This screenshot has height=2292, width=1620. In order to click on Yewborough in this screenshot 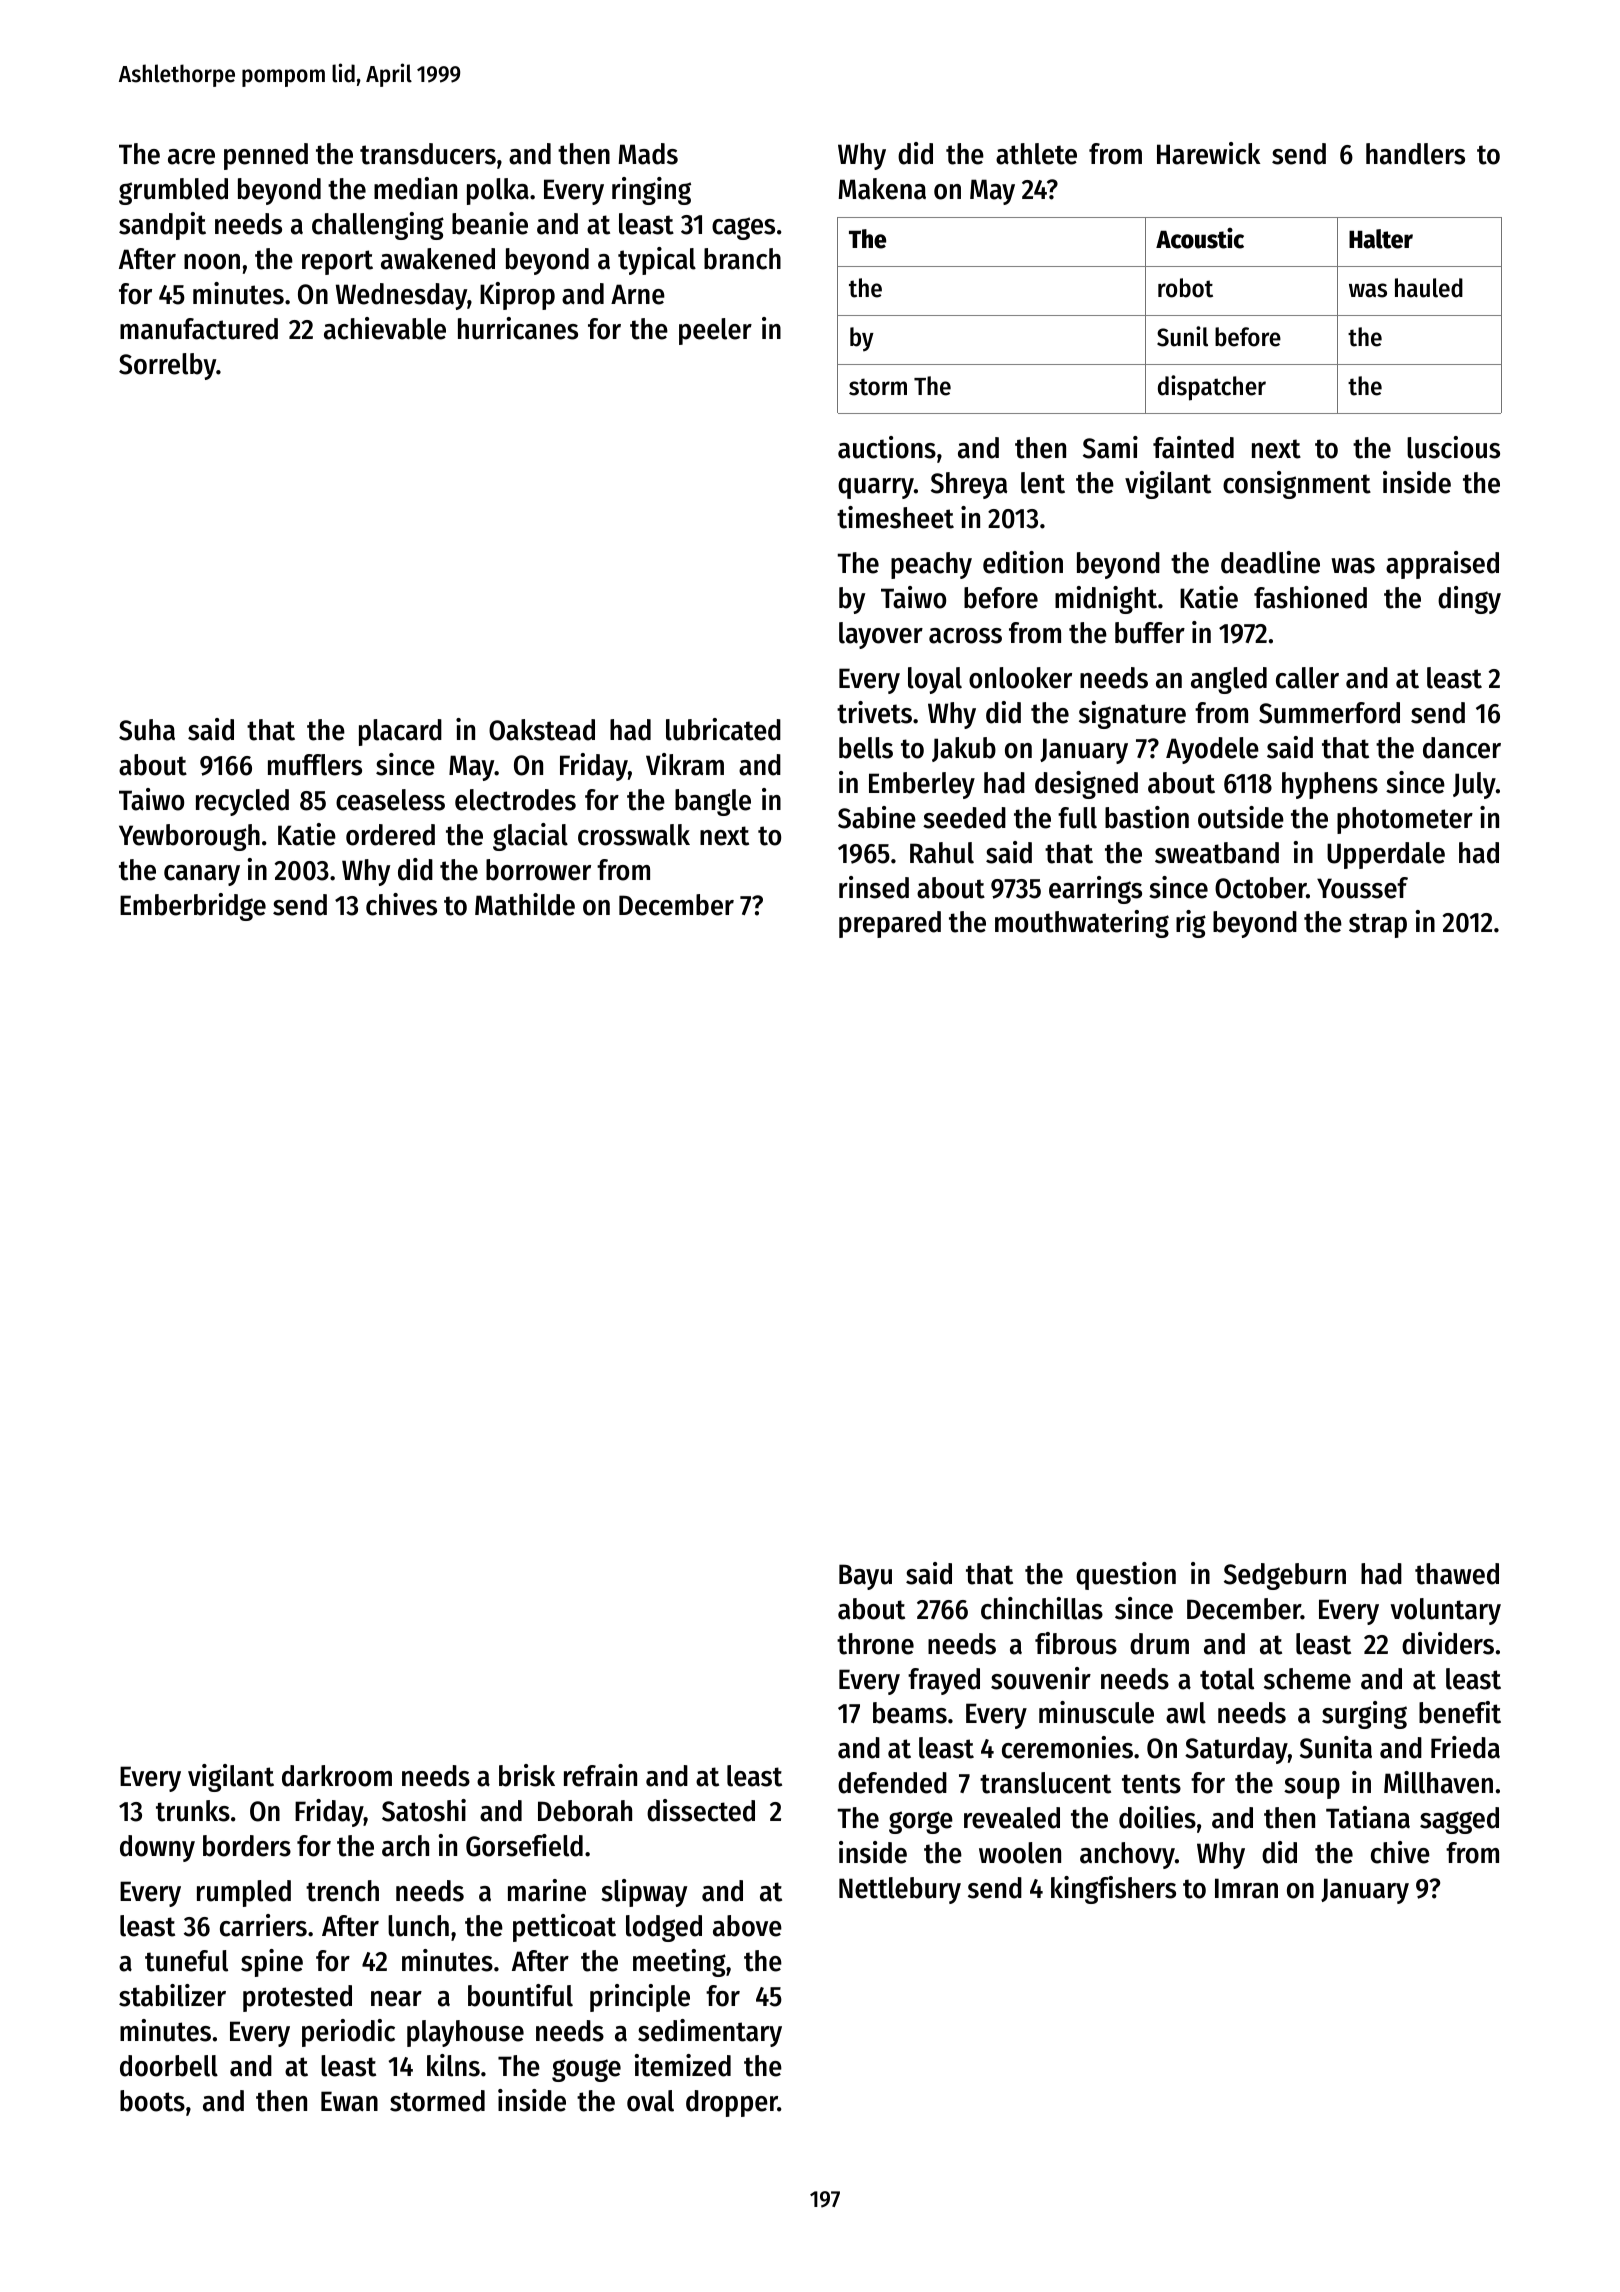, I will do `click(189, 837)`.
